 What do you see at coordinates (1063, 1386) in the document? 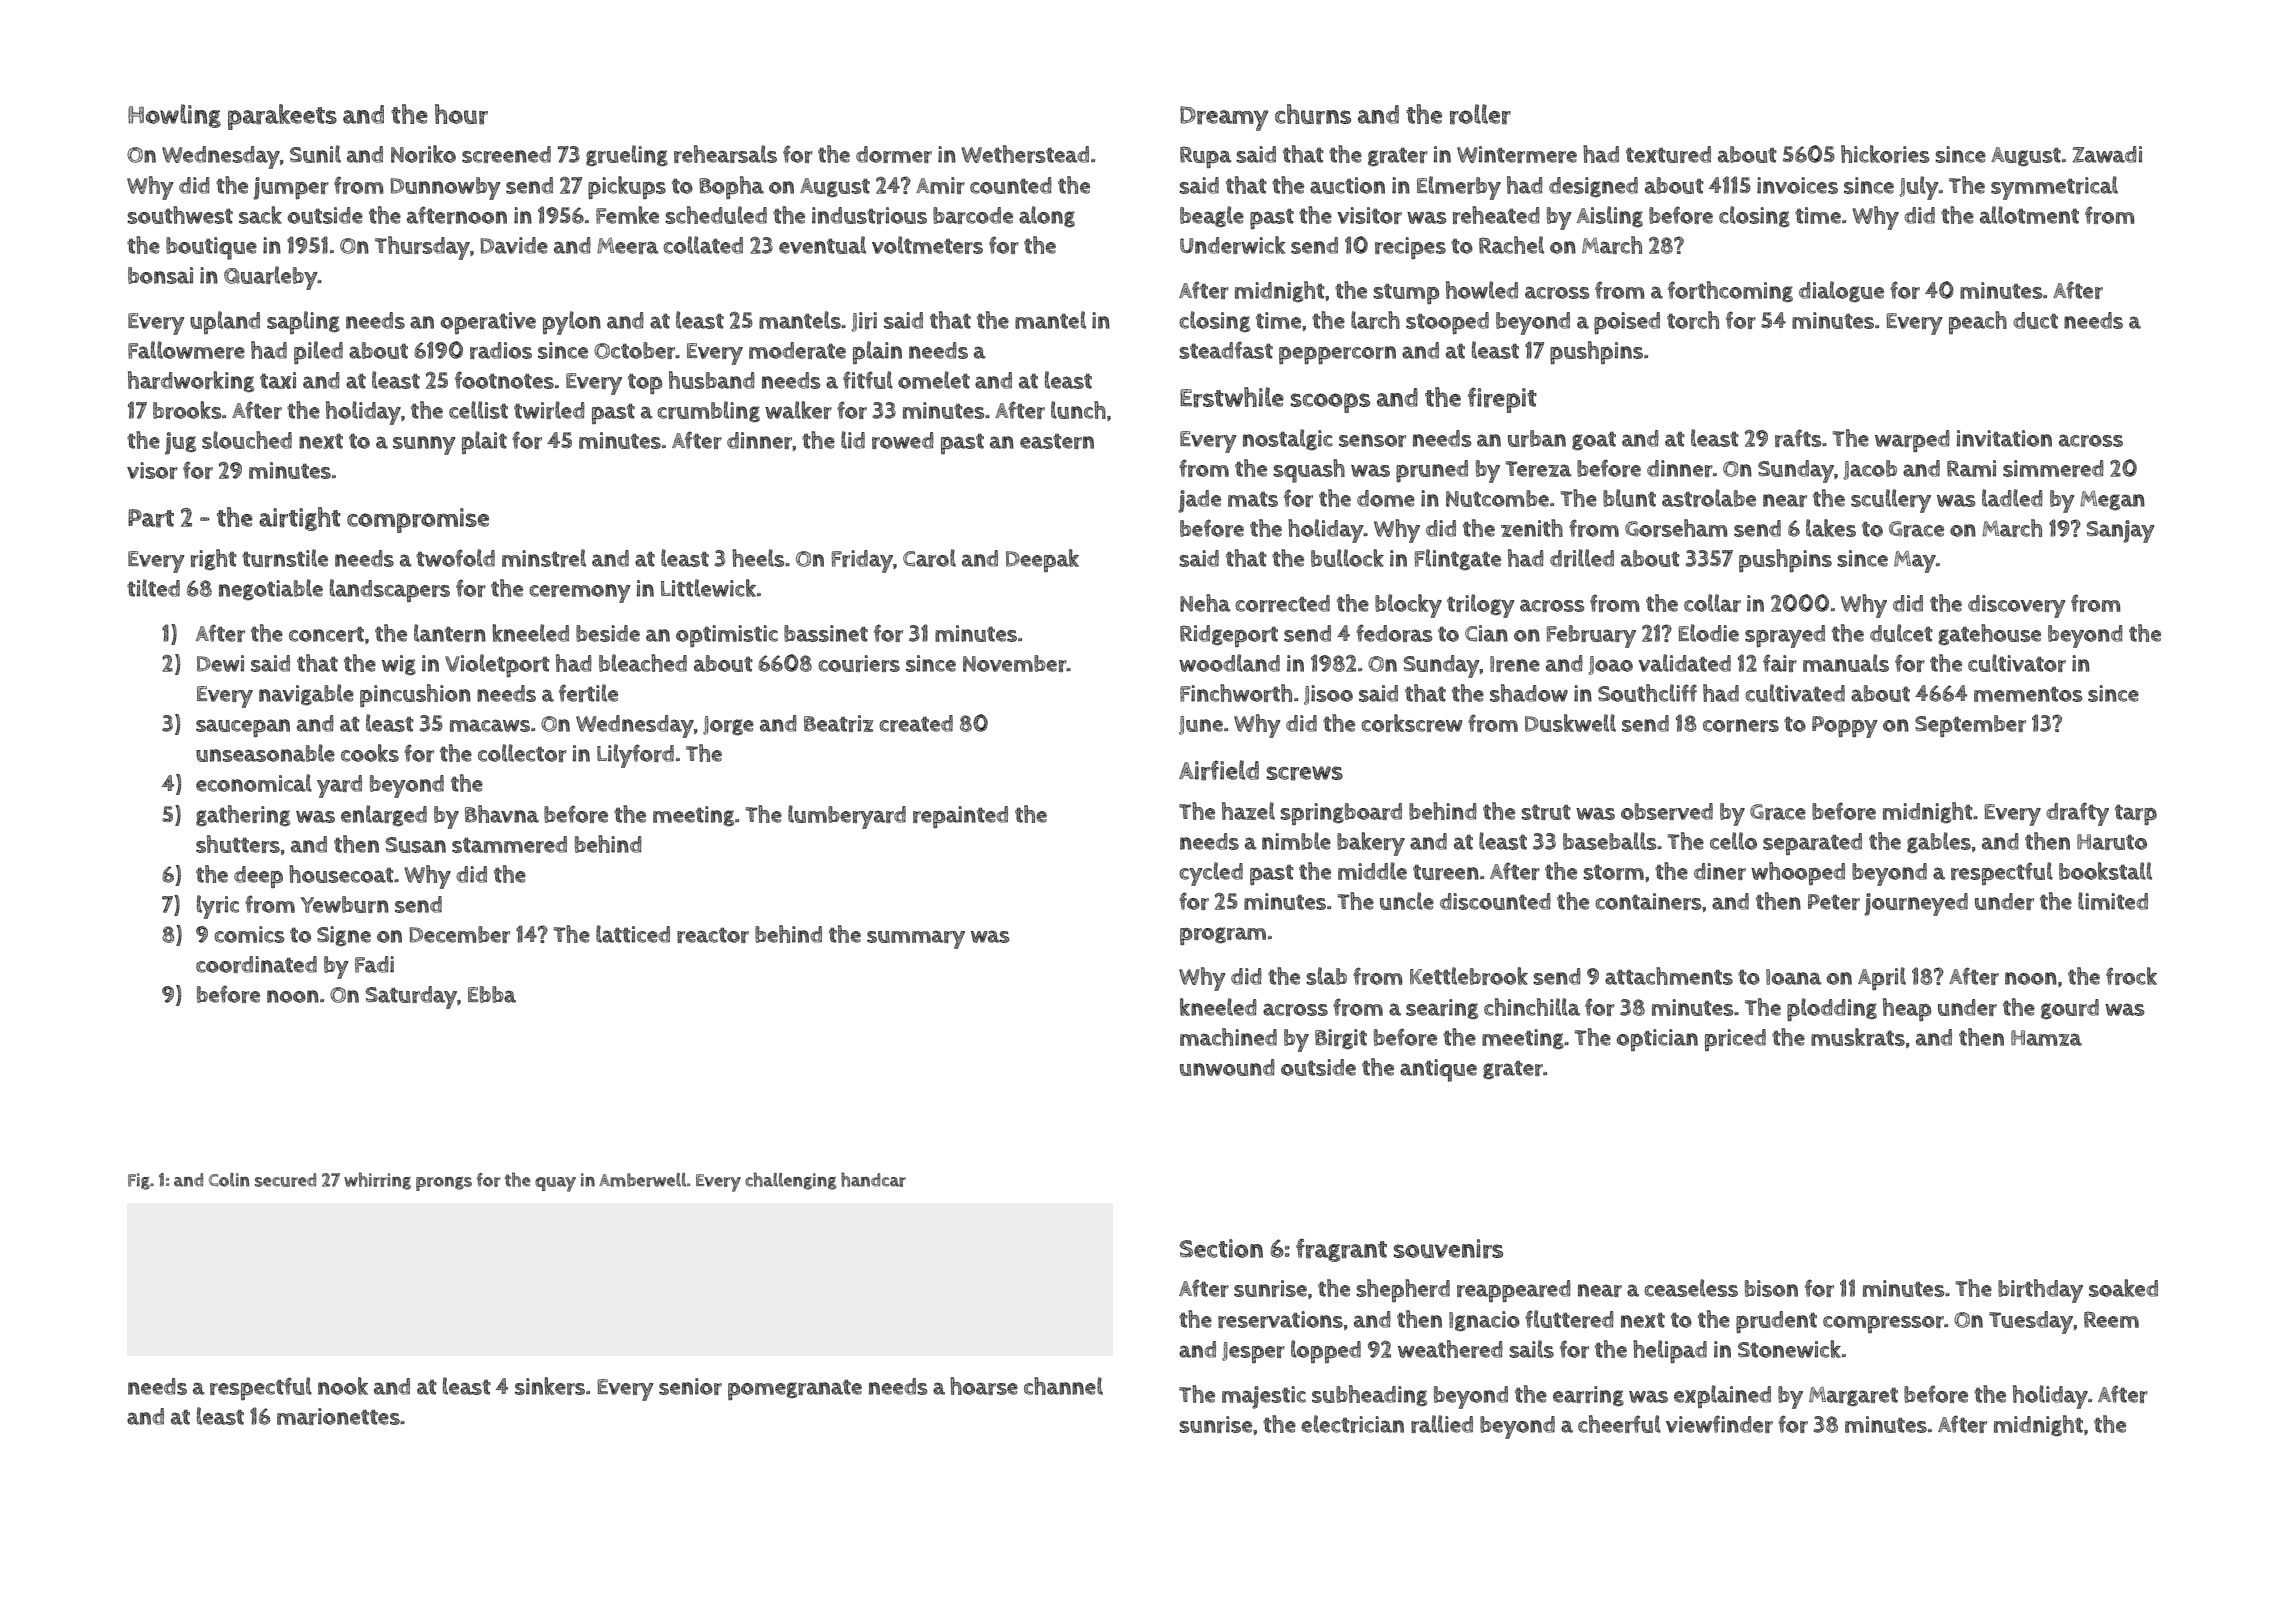
I see `channel` at bounding box center [1063, 1386].
